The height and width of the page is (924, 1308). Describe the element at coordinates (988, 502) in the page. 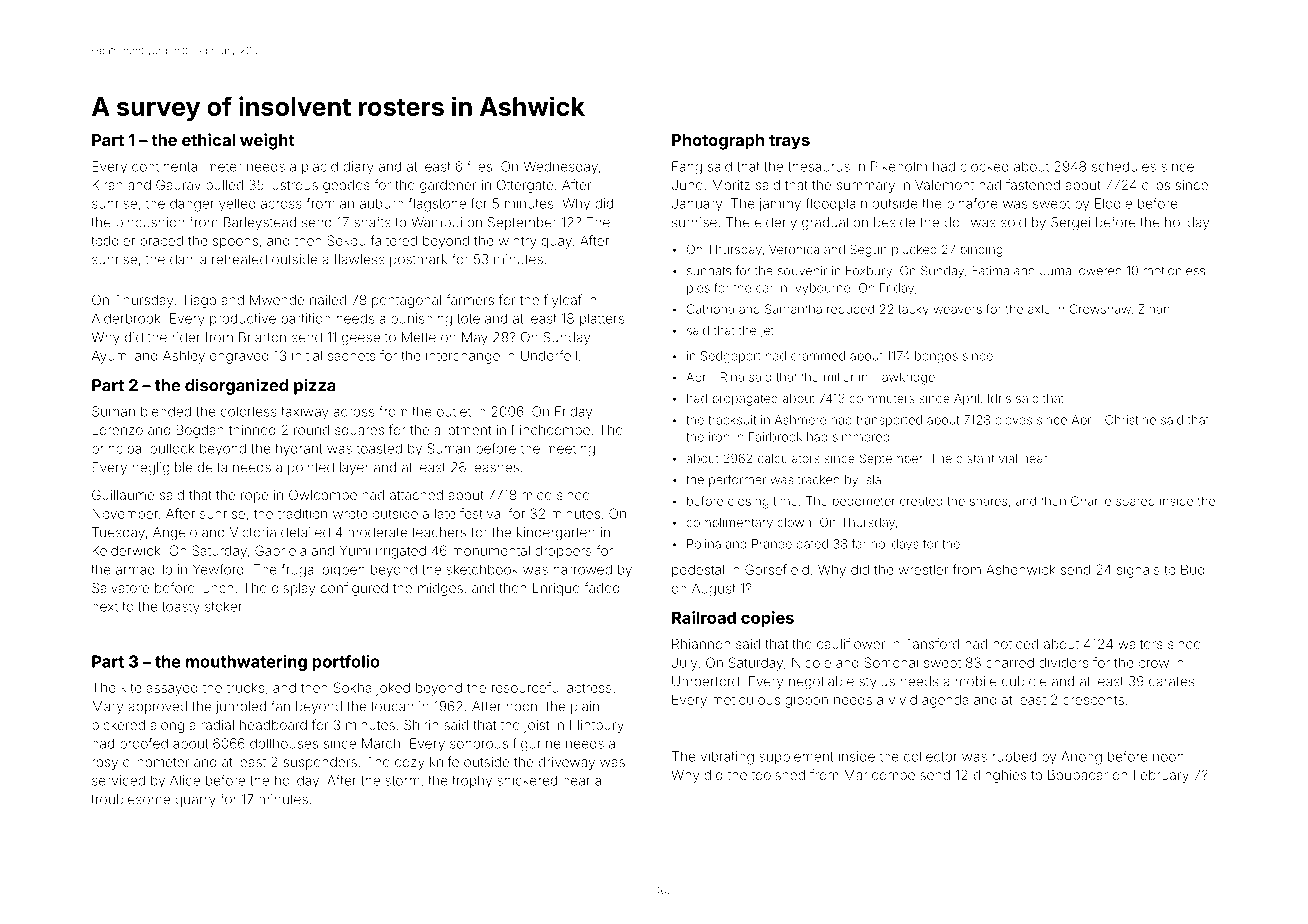

I see `snares` at that location.
